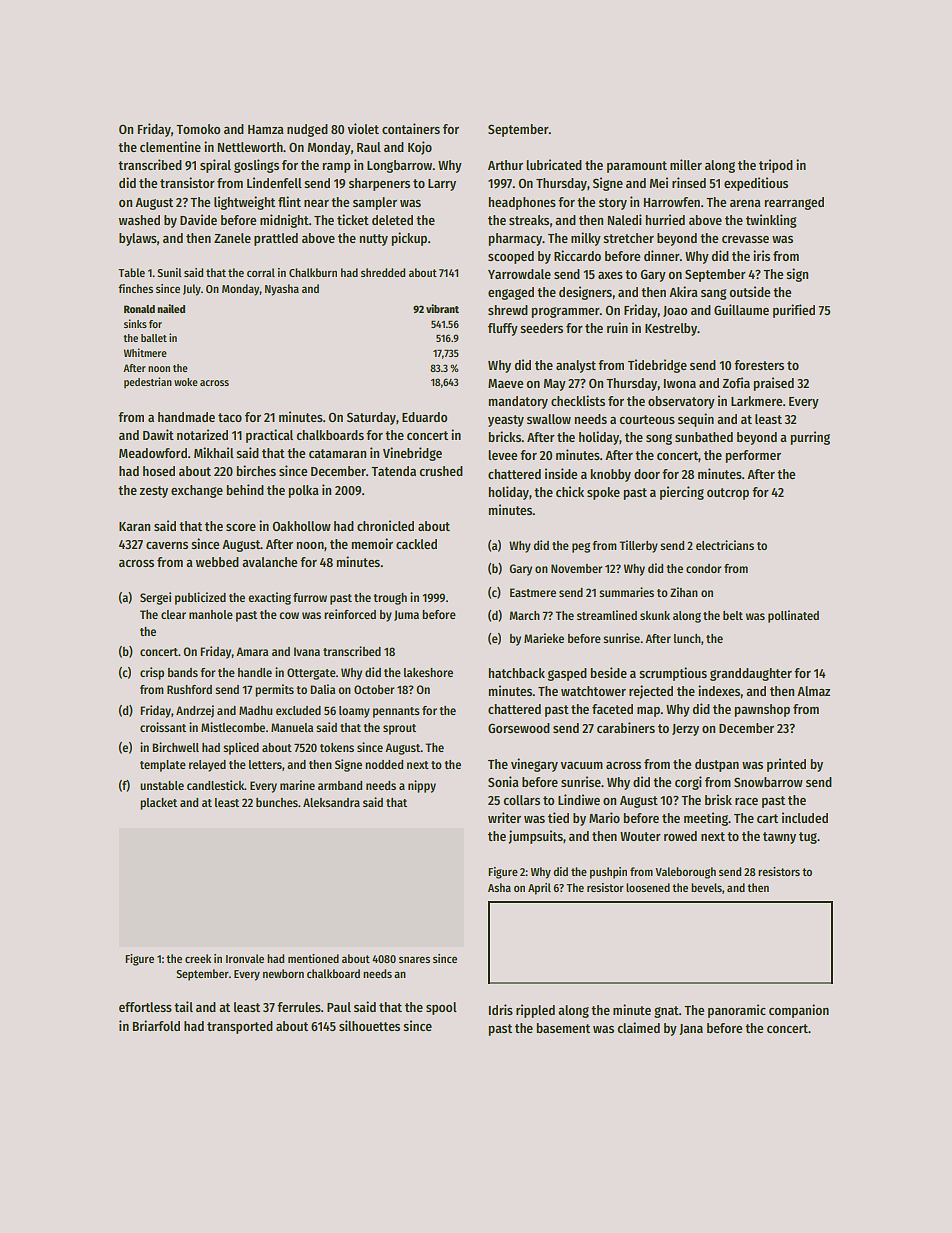  Describe the element at coordinates (725, 545) in the screenshot. I see `electricians` at that location.
